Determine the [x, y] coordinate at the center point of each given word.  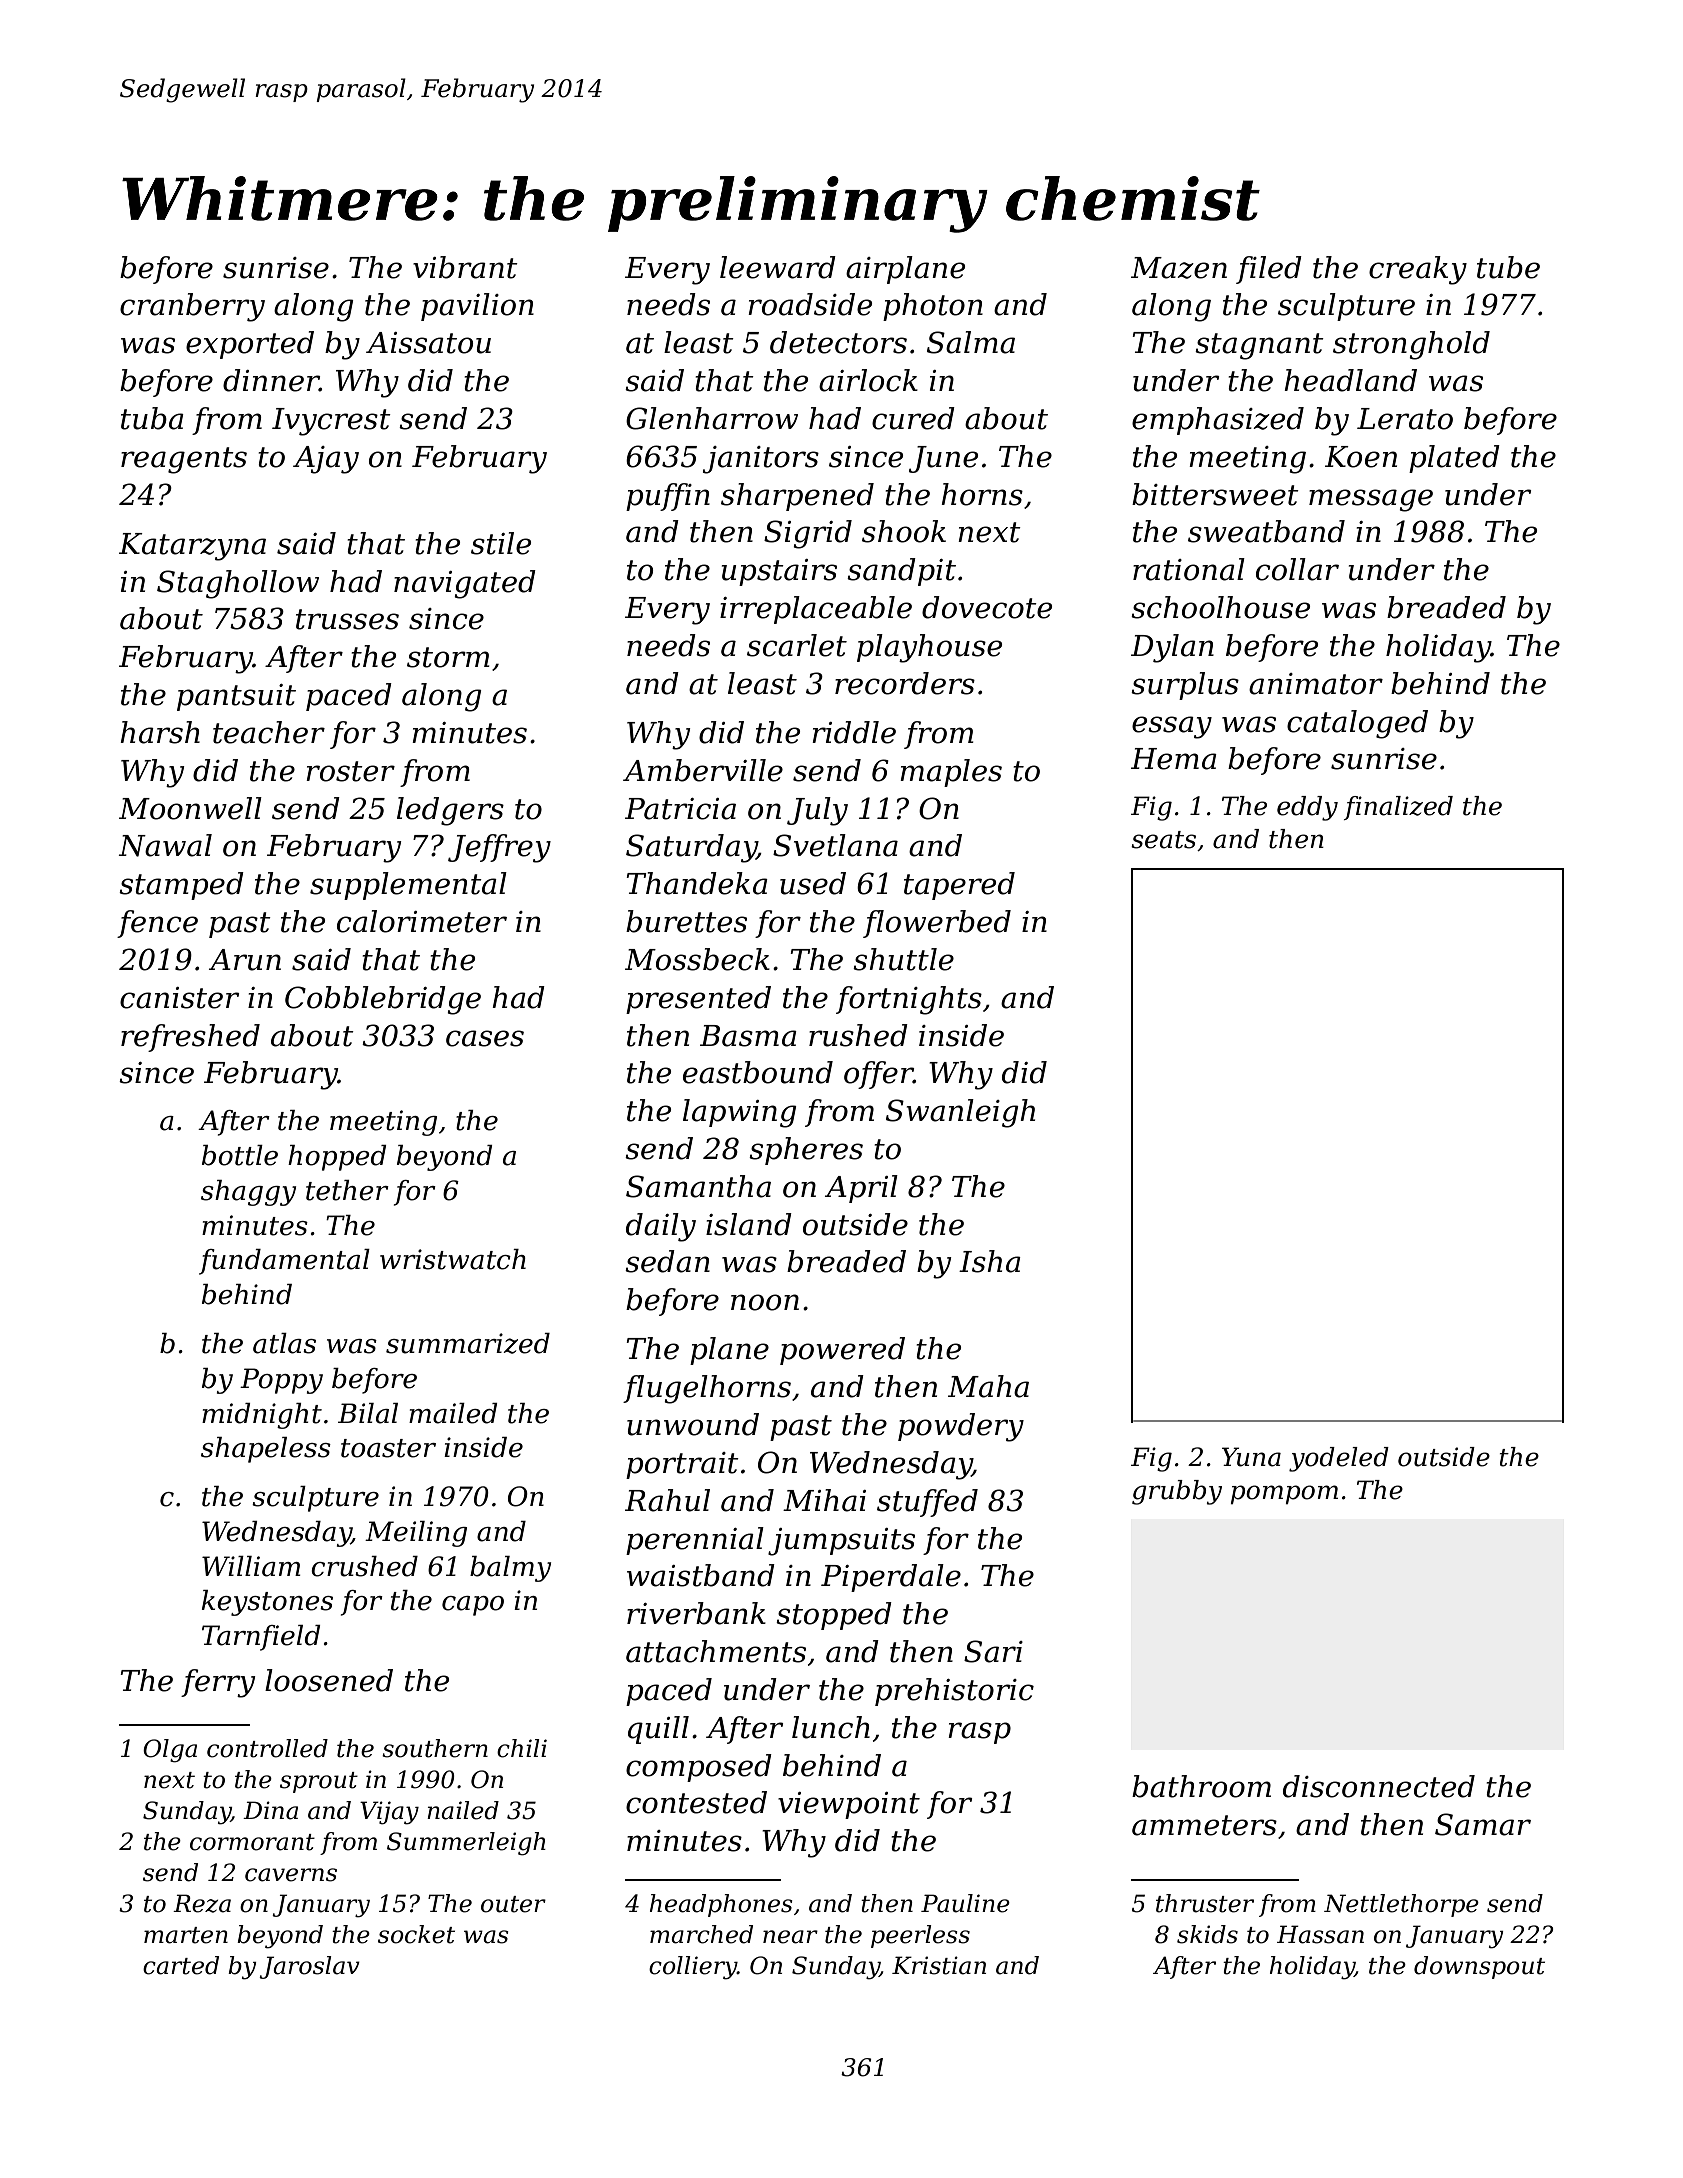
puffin [668, 497]
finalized [1398, 808]
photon [933, 307]
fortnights [909, 1000]
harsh [160, 732]
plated [1454, 459]
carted [181, 1965]
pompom [1284, 1494]
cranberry [192, 307]
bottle [240, 1155]
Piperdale [891, 1578]
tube [1508, 267]
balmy [510, 1569]
